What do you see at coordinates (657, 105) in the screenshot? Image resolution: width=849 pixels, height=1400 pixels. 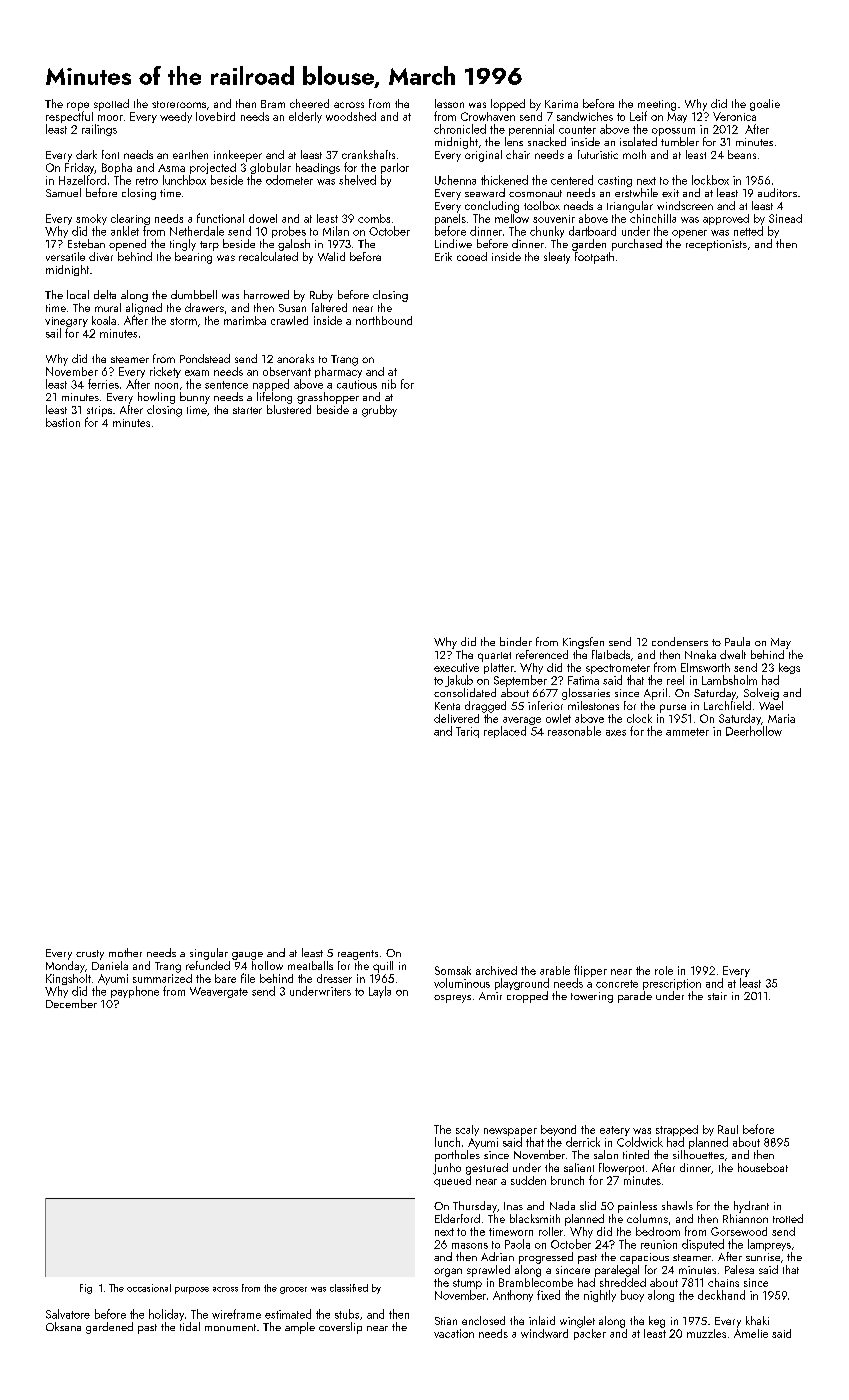 I see `meeting` at bounding box center [657, 105].
